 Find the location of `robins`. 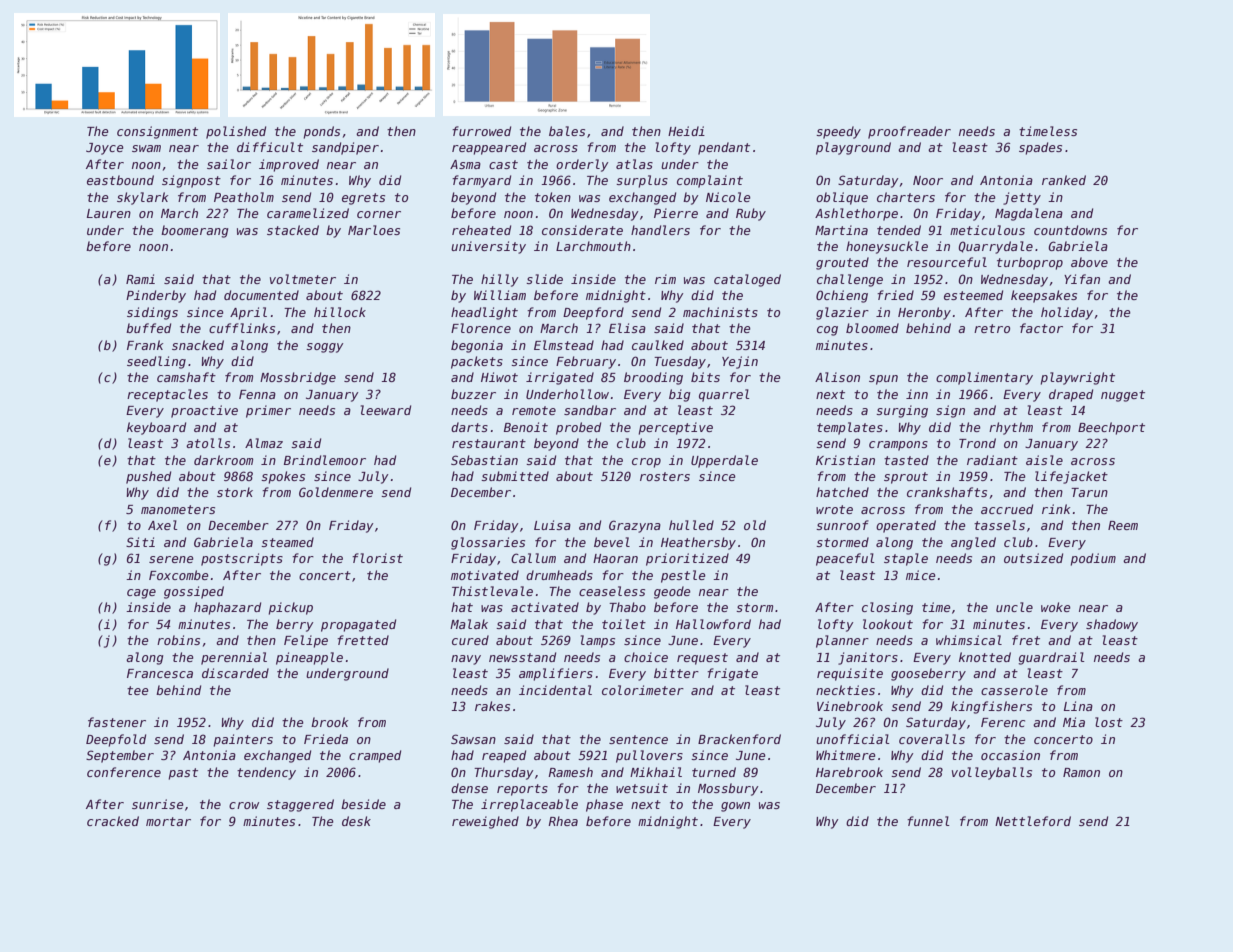

robins is located at coordinates (178, 640).
